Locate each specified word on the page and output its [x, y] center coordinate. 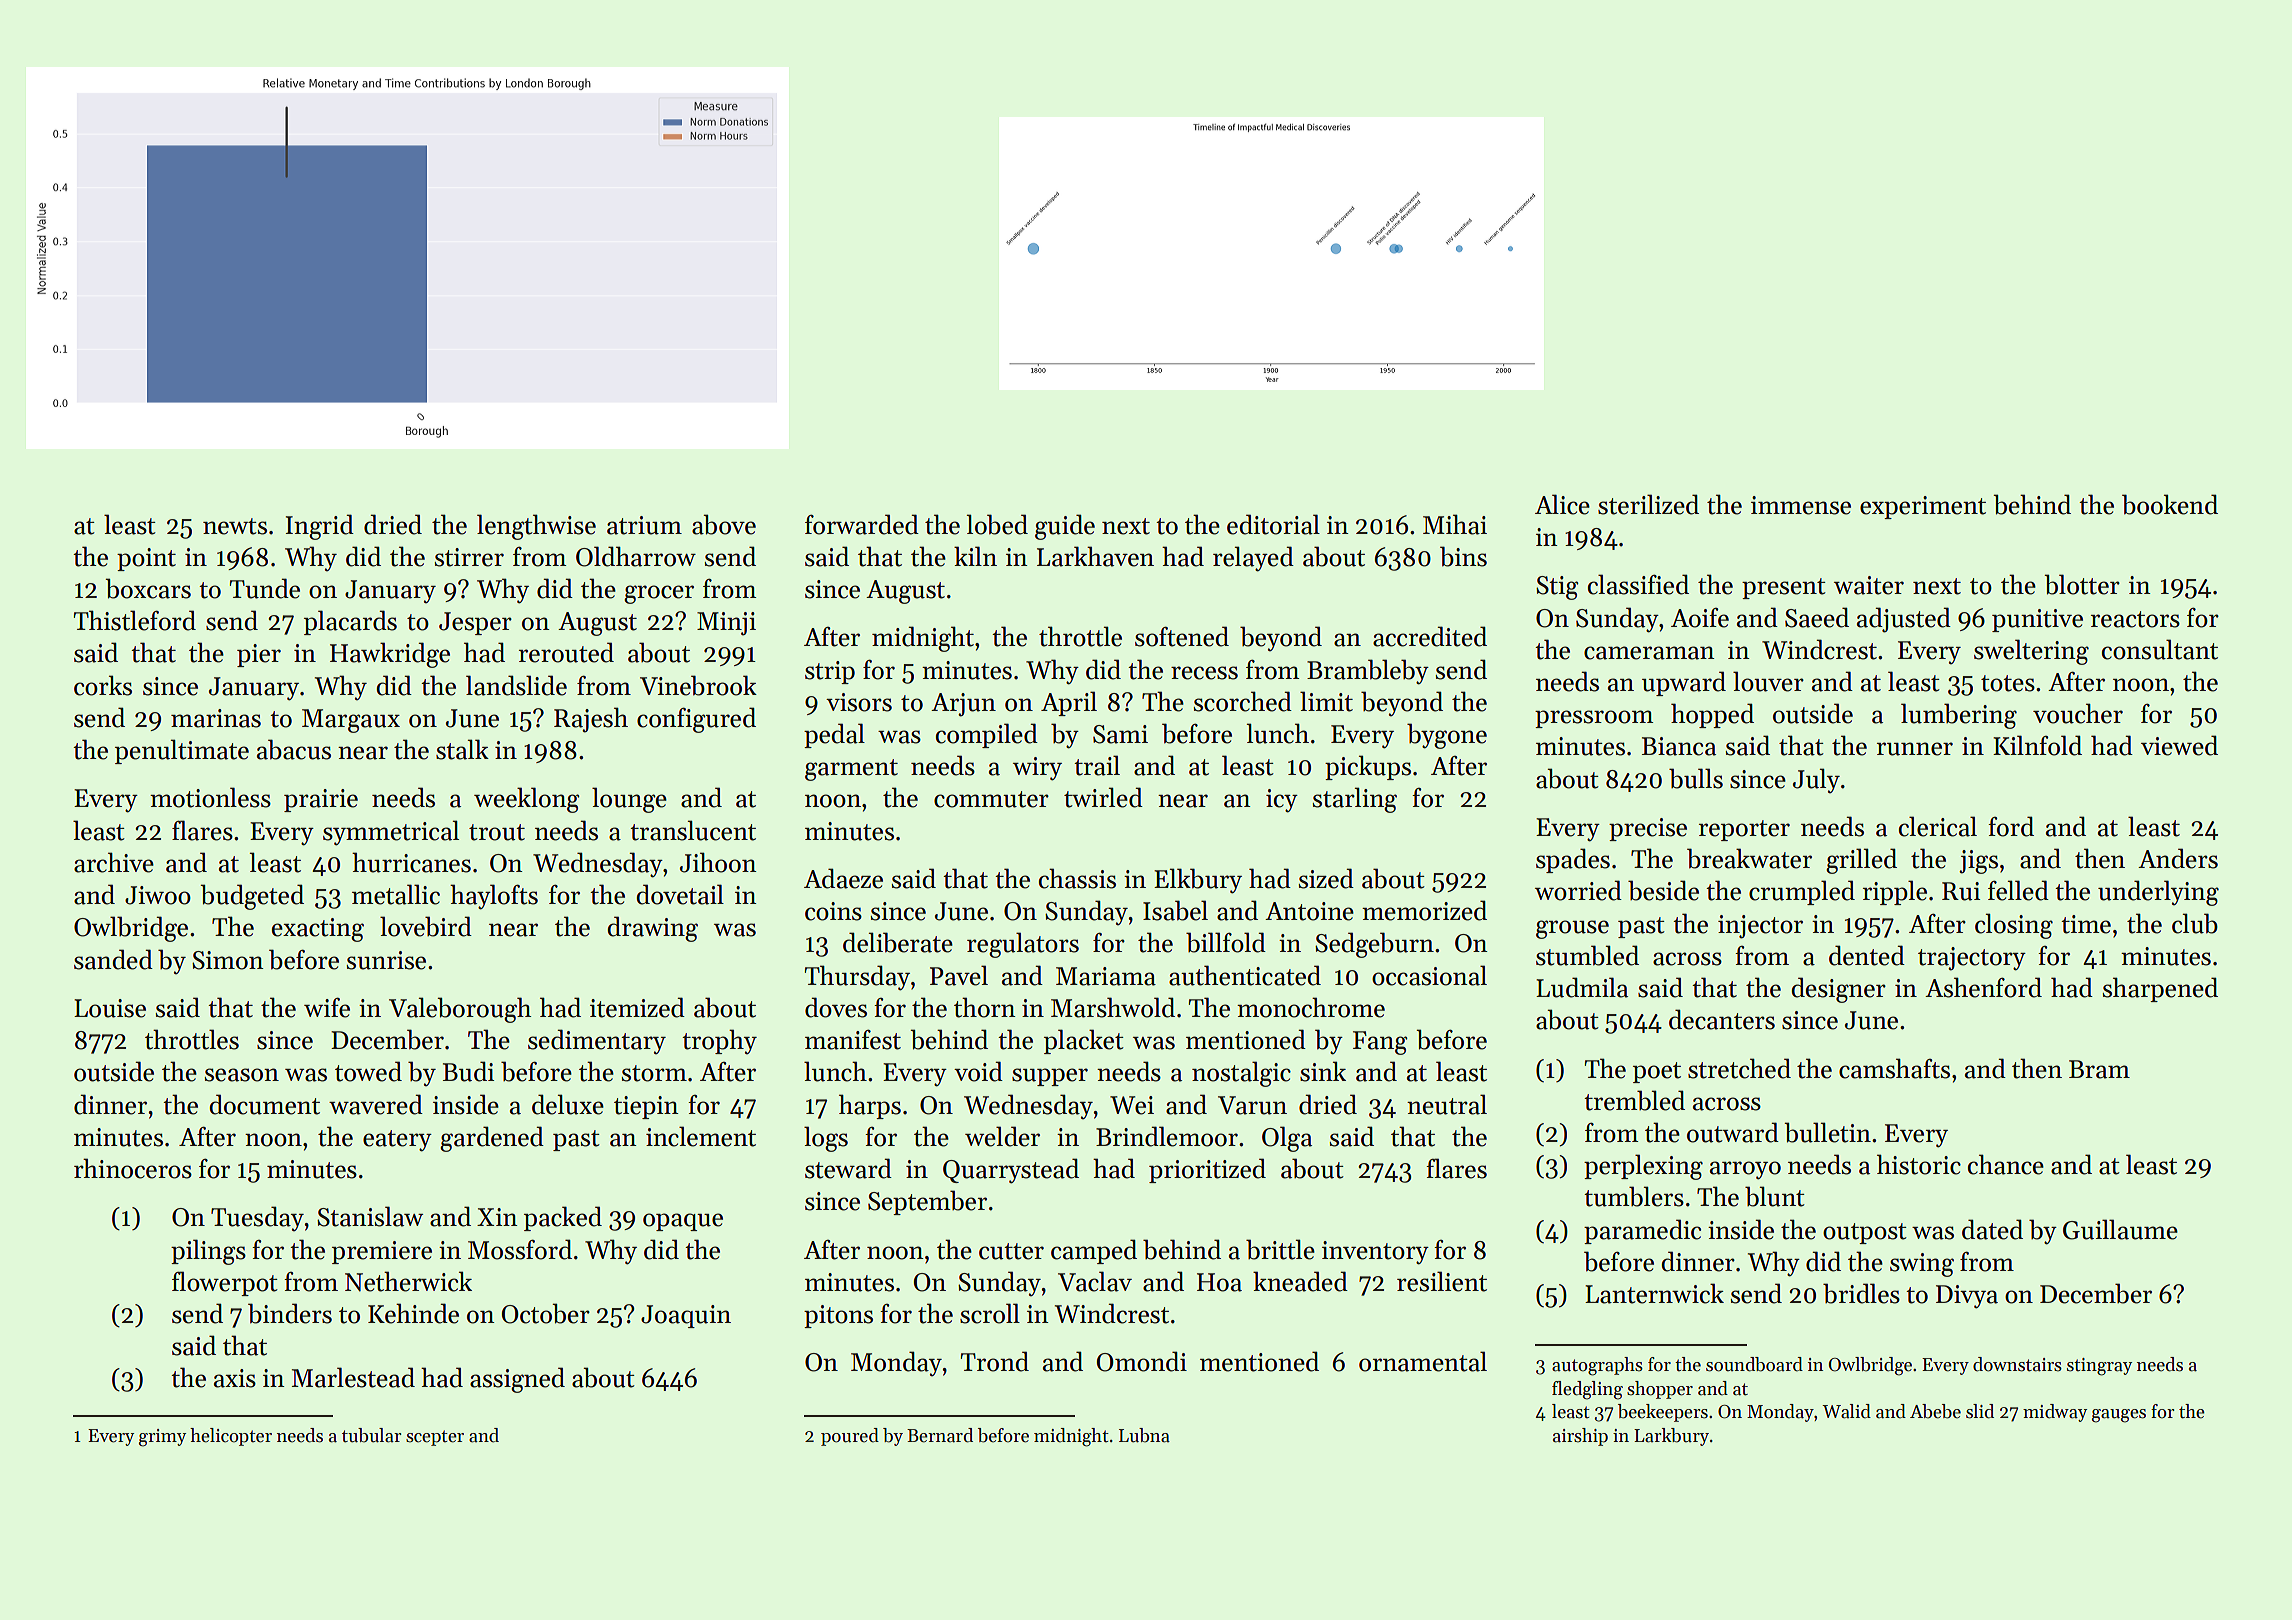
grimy [162, 1438]
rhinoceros [133, 1168]
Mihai [1455, 524]
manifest [853, 1039]
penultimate [182, 751]
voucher [2078, 713]
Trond [995, 1361]
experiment [1923, 507]
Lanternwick [1654, 1293]
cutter [1011, 1251]
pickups [1368, 767]
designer [1838, 990]
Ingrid [320, 527]
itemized [637, 1007]
